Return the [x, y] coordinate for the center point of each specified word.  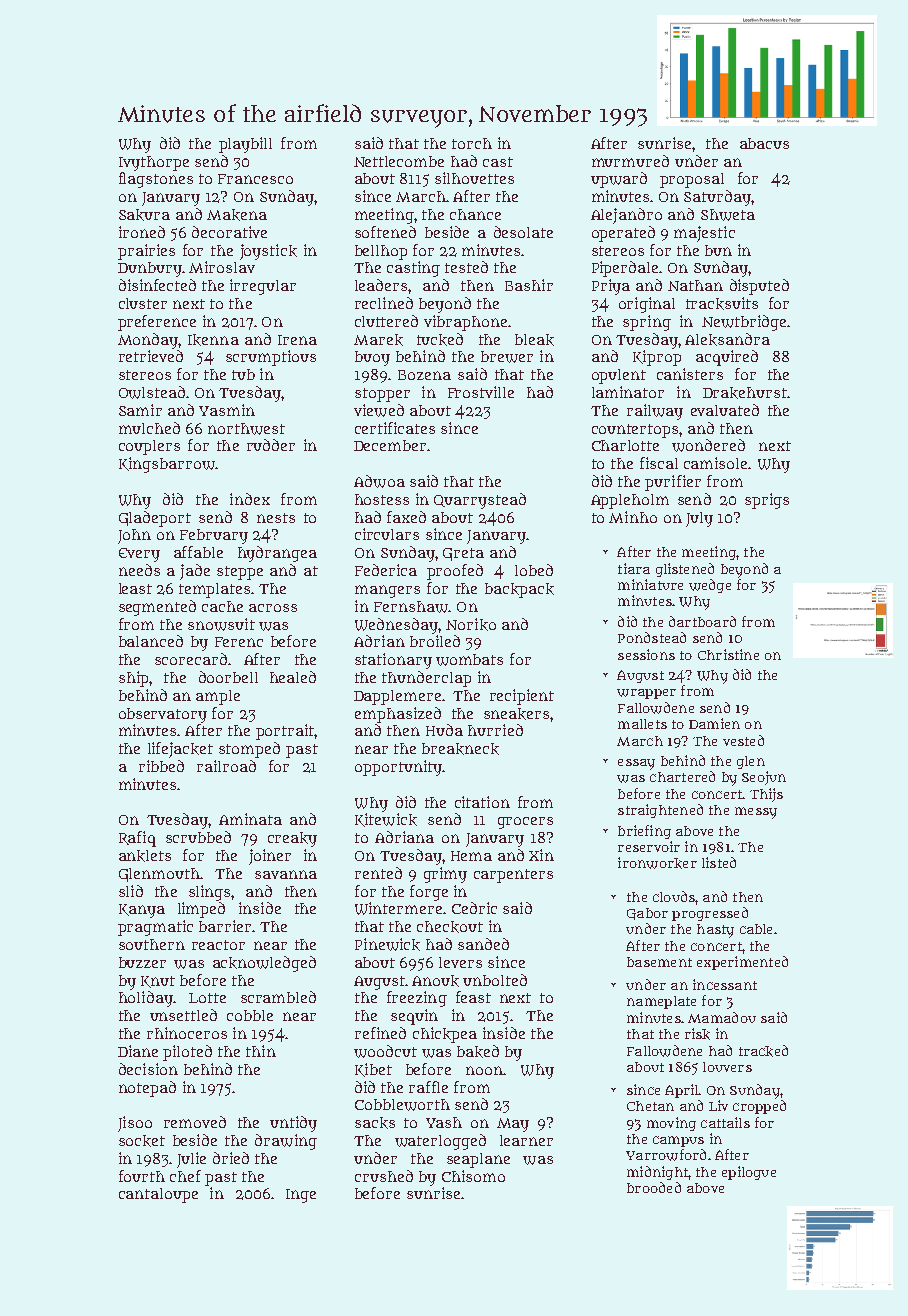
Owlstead [152, 392]
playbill [245, 145]
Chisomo [473, 1176]
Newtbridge [744, 323]
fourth [142, 1176]
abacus [764, 143]
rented [378, 873]
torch [472, 143]
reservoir [649, 846]
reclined [384, 303]
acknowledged [264, 964]
